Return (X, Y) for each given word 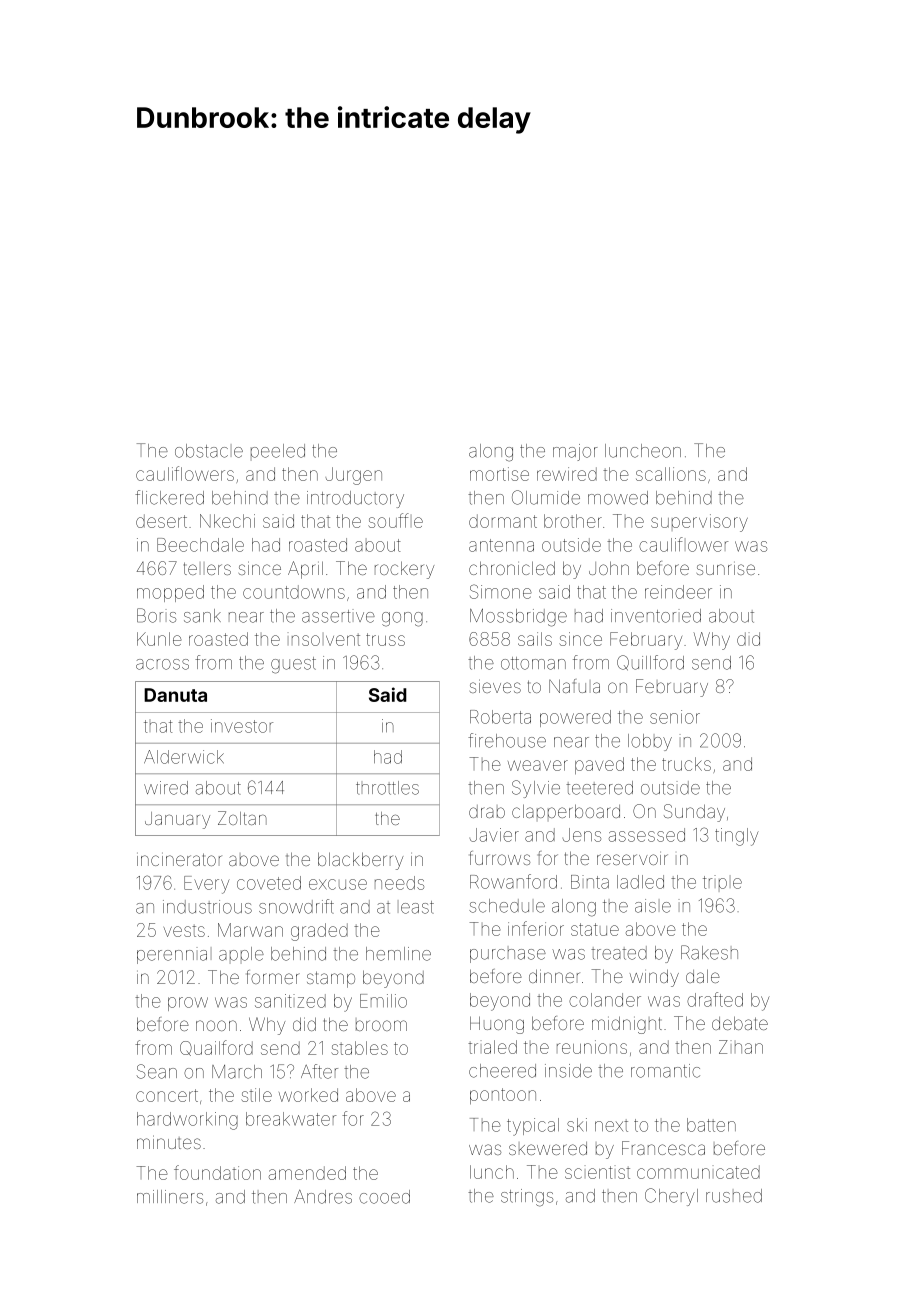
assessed (647, 835)
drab (487, 811)
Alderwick (184, 757)
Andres (323, 1197)
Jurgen (353, 476)
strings (527, 1198)
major (575, 452)
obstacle (209, 451)
